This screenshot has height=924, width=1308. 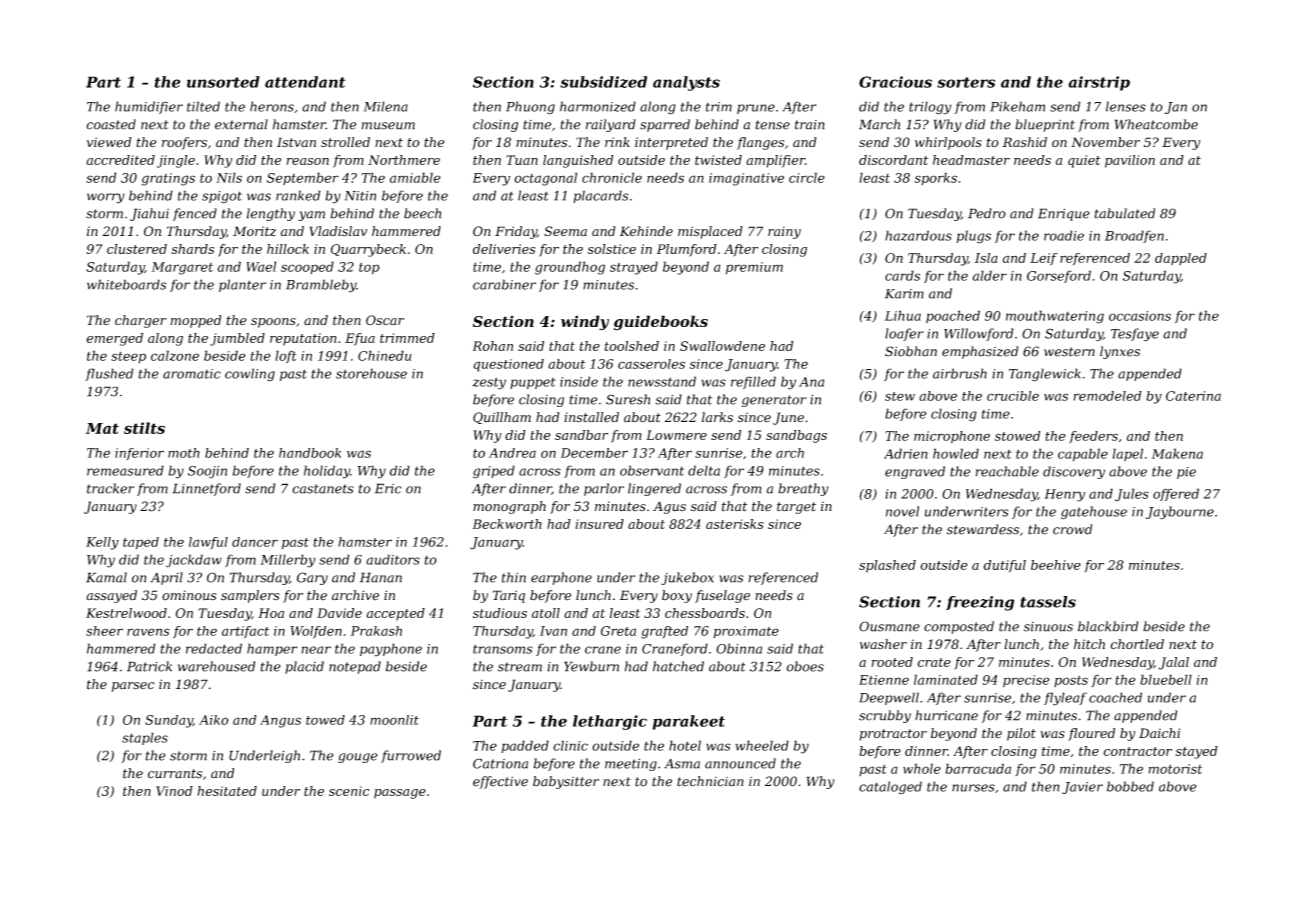 What do you see at coordinates (502, 418) in the screenshot?
I see `Quillham` at bounding box center [502, 418].
